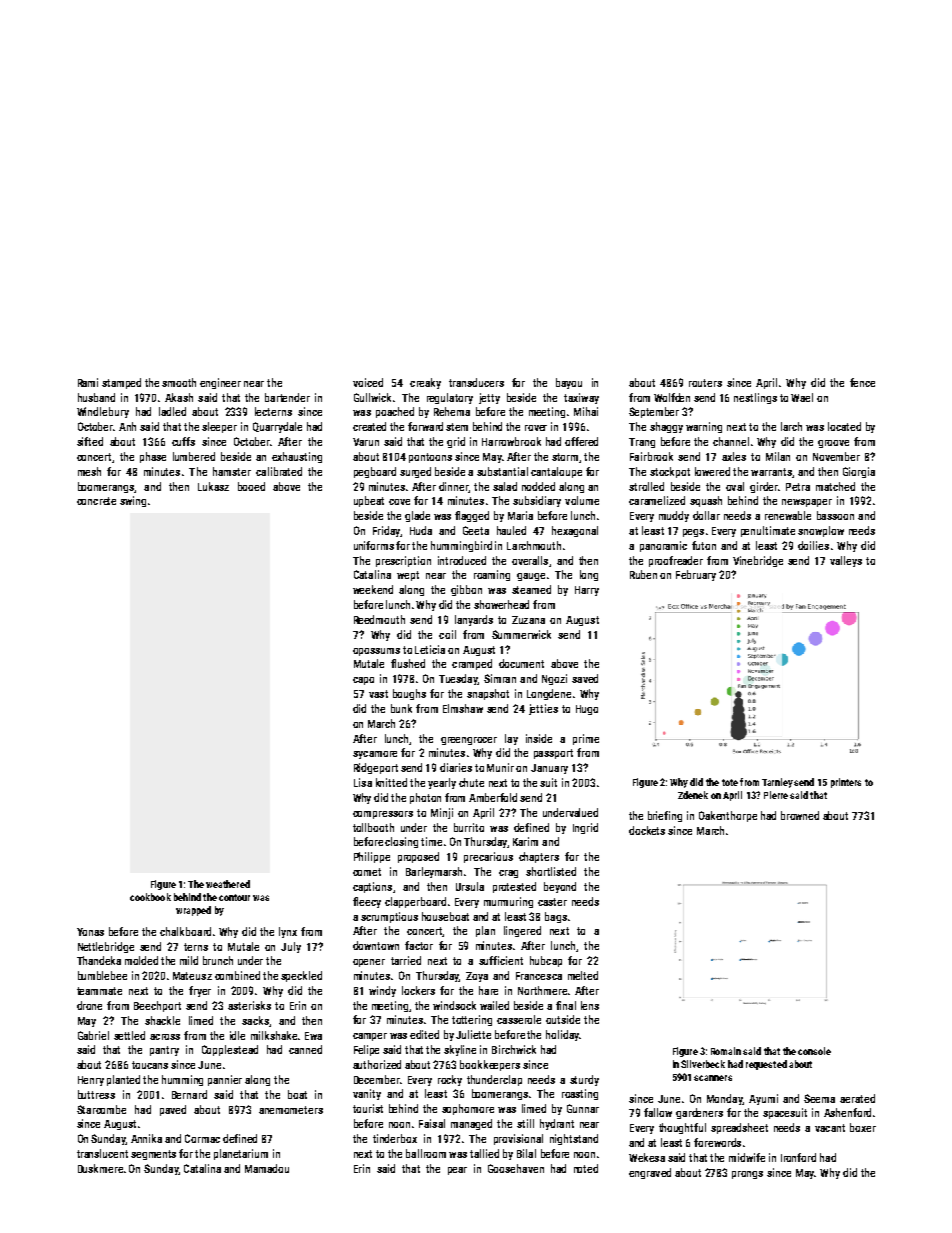 This screenshot has width=952, height=1233. I want to click on Starcombe, so click(101, 1109).
